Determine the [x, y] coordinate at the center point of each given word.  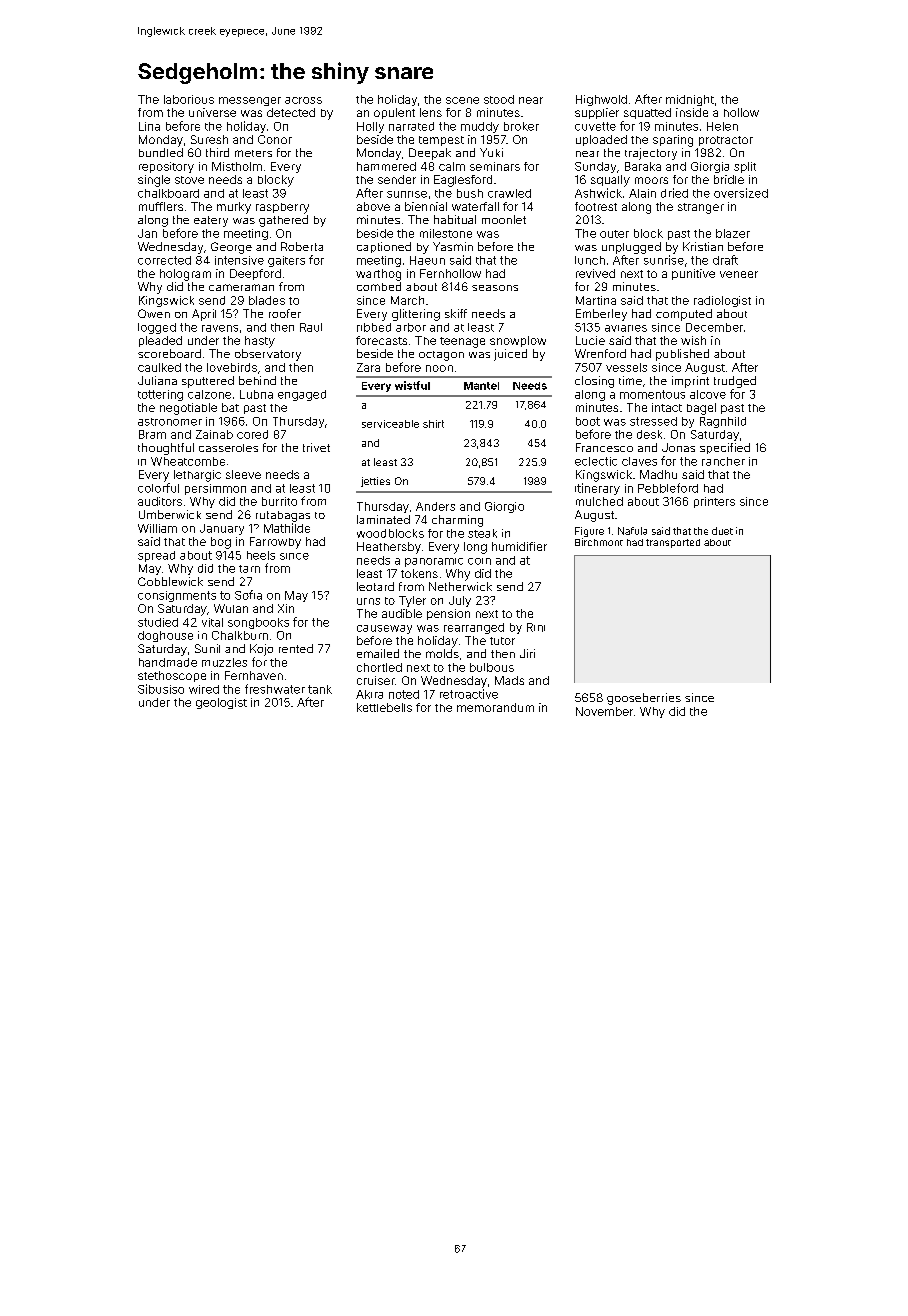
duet [722, 531]
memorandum [495, 707]
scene [462, 100]
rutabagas [283, 516]
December [714, 327]
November [604, 711]
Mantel [481, 386]
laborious [189, 99]
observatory [268, 355]
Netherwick [460, 586]
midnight [690, 100]
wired [204, 689]
